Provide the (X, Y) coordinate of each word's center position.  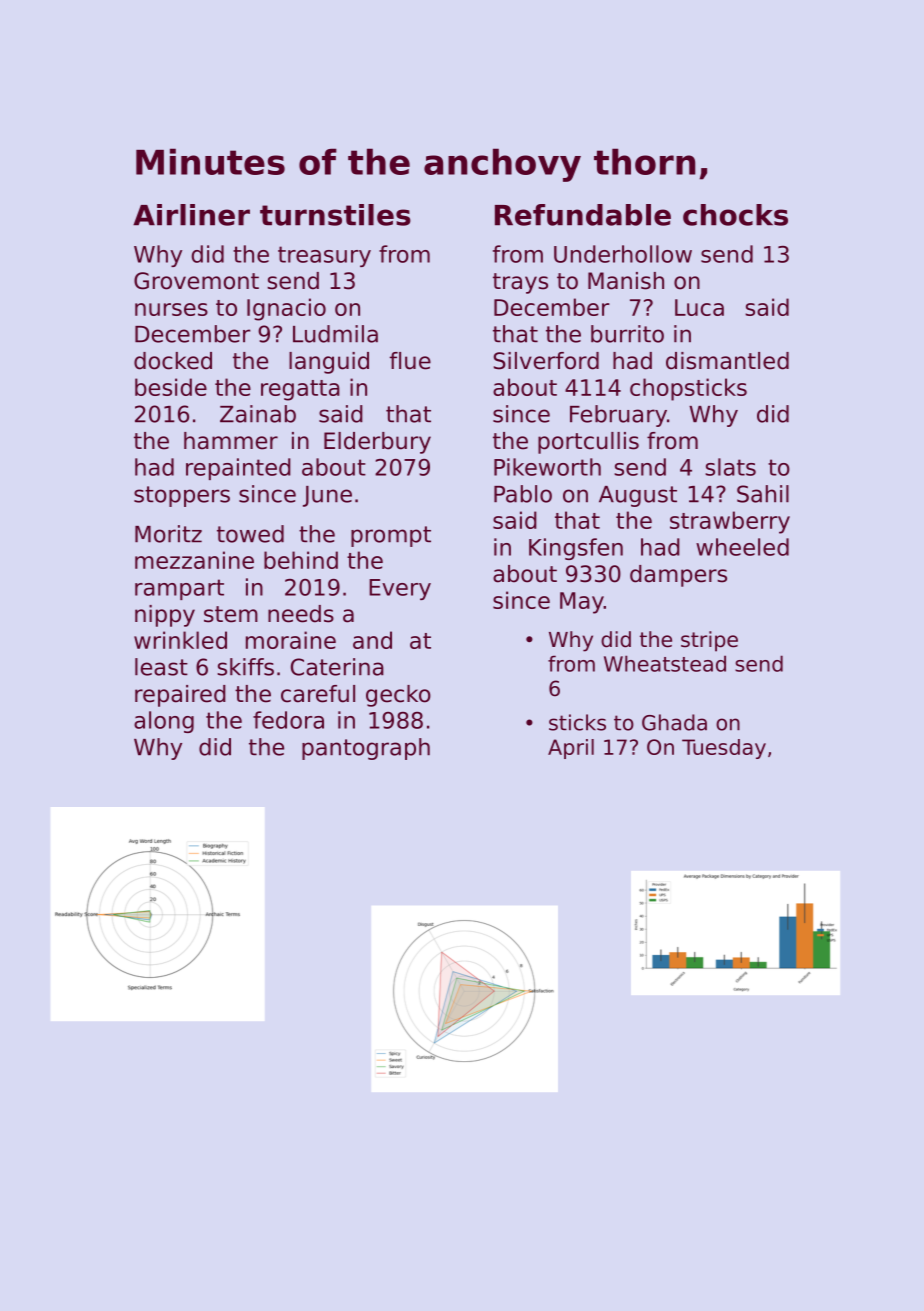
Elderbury (377, 443)
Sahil (763, 494)
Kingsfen (576, 549)
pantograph (366, 749)
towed (250, 534)
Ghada (674, 722)
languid (329, 363)
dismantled (727, 361)
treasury (324, 256)
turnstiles (335, 215)
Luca (699, 307)
